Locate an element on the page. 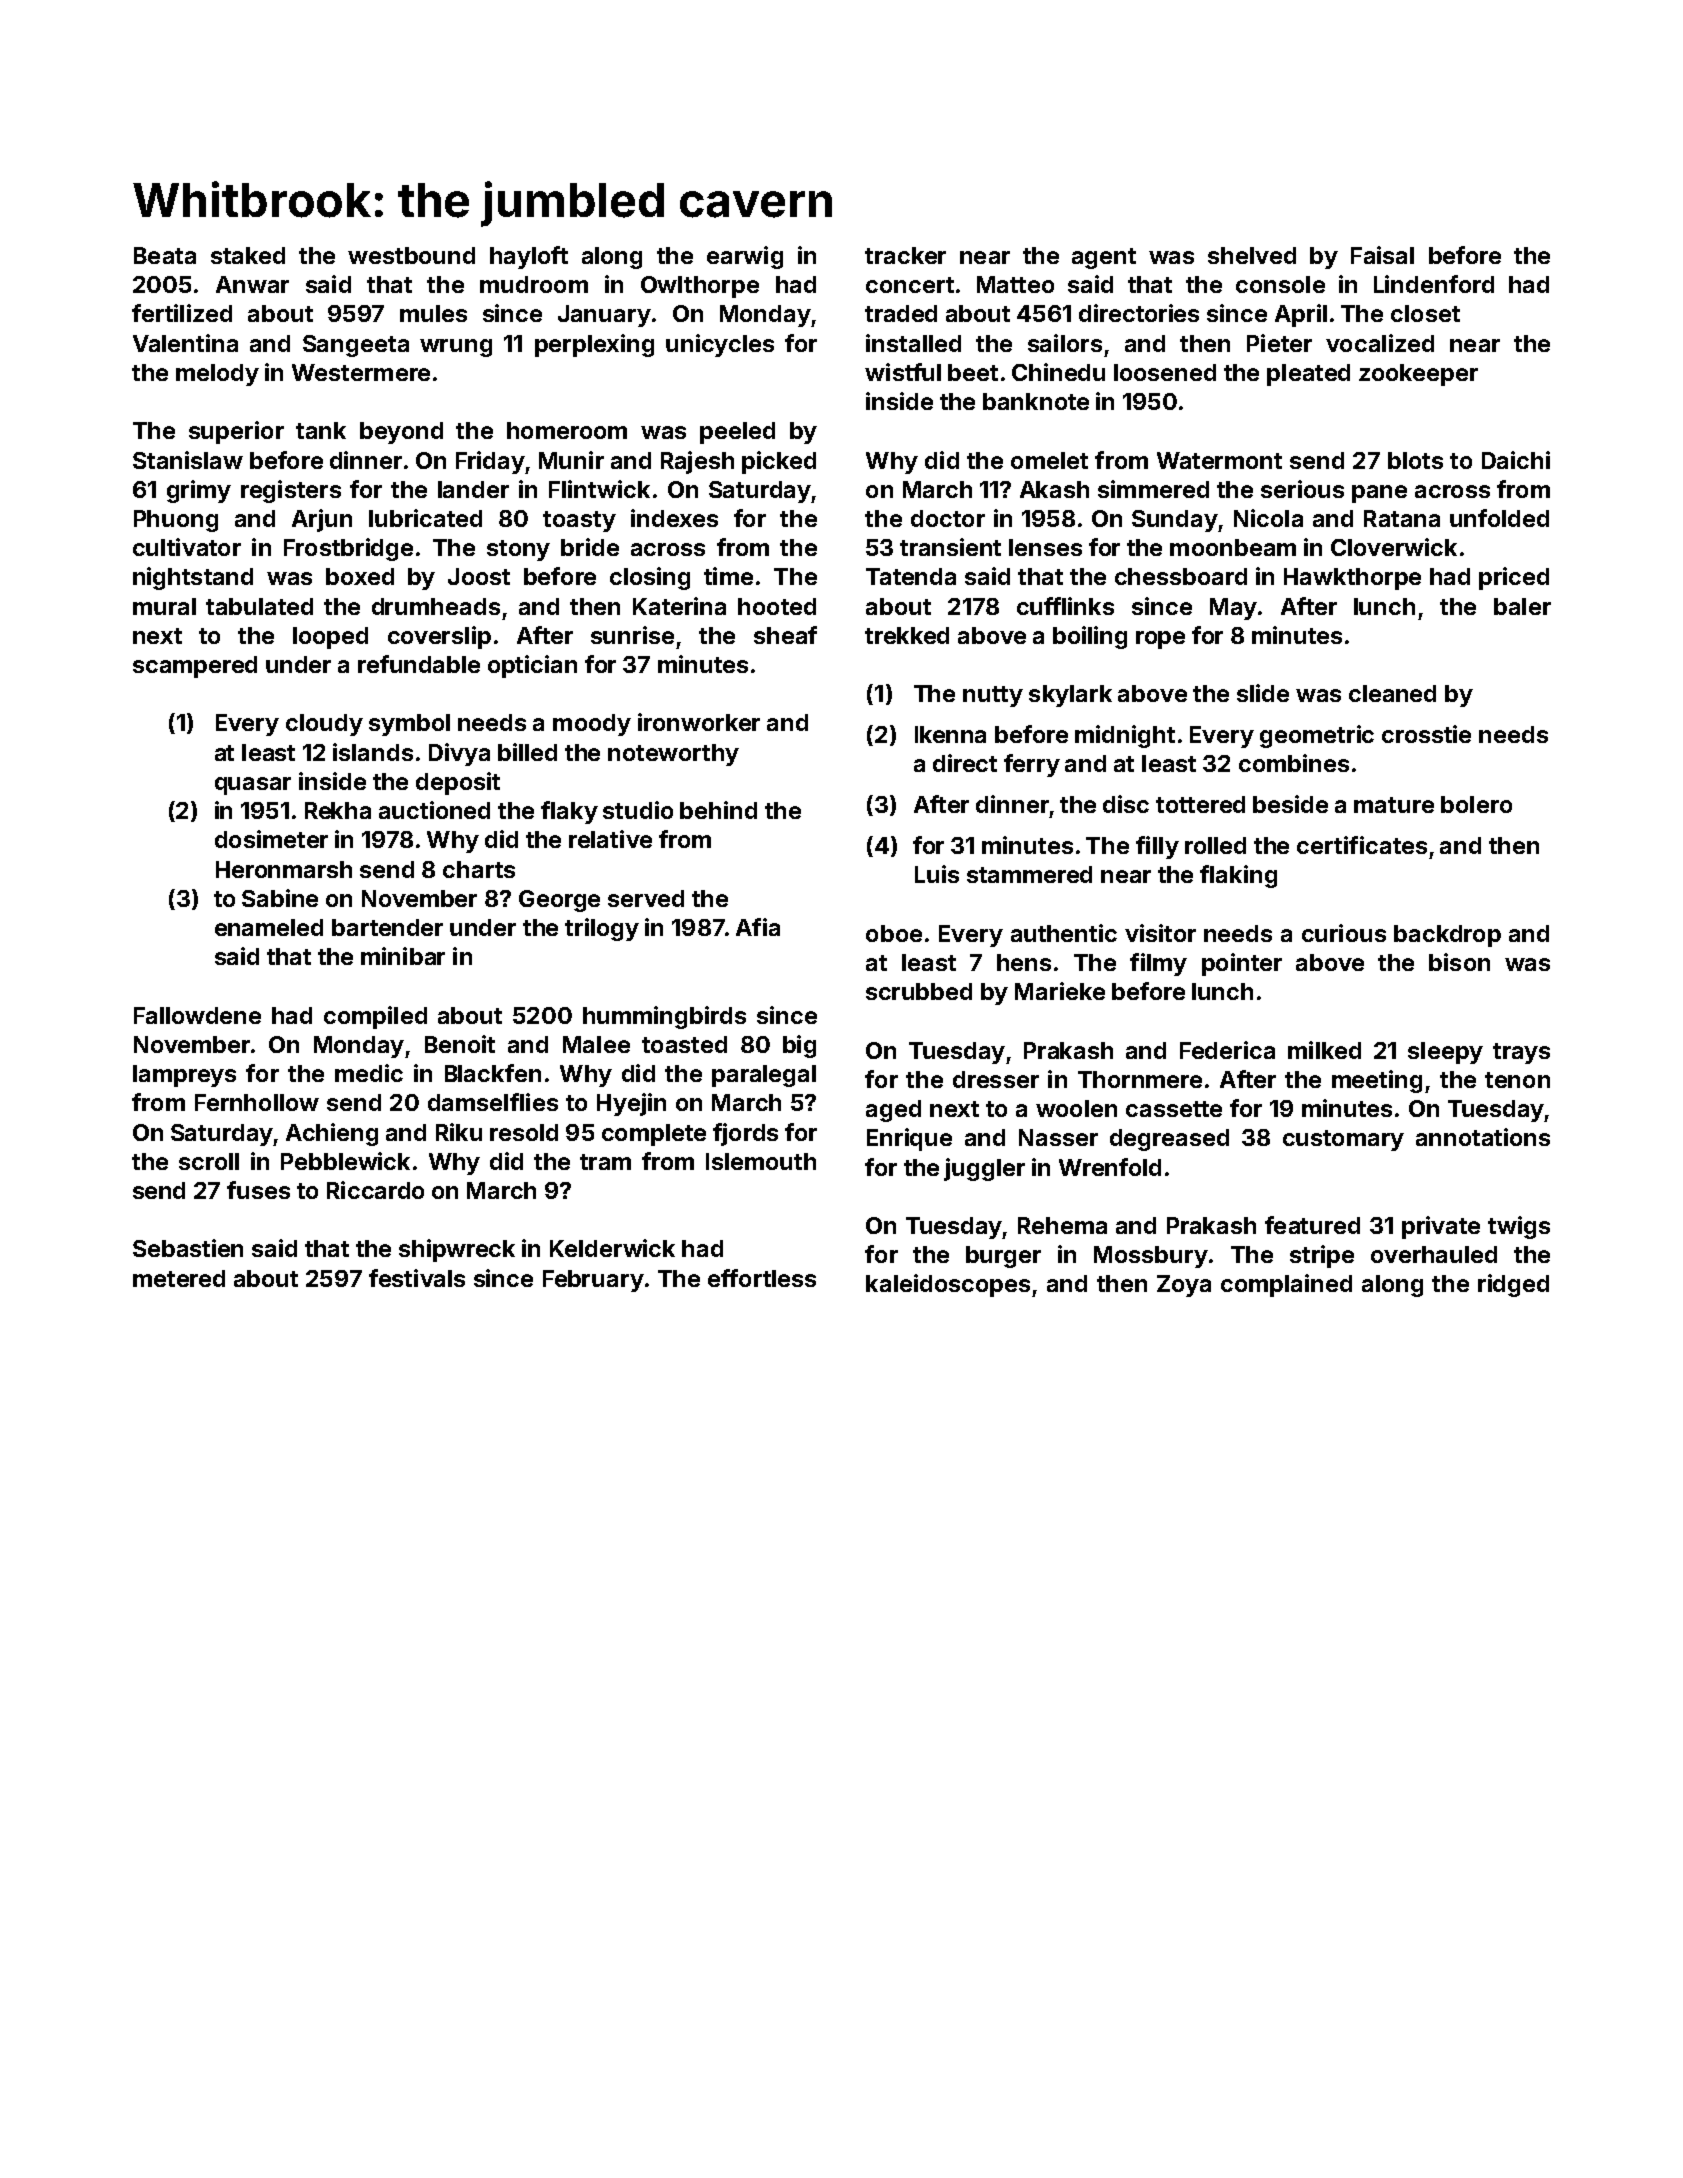 The image size is (1683, 2178). charts is located at coordinates (479, 869).
